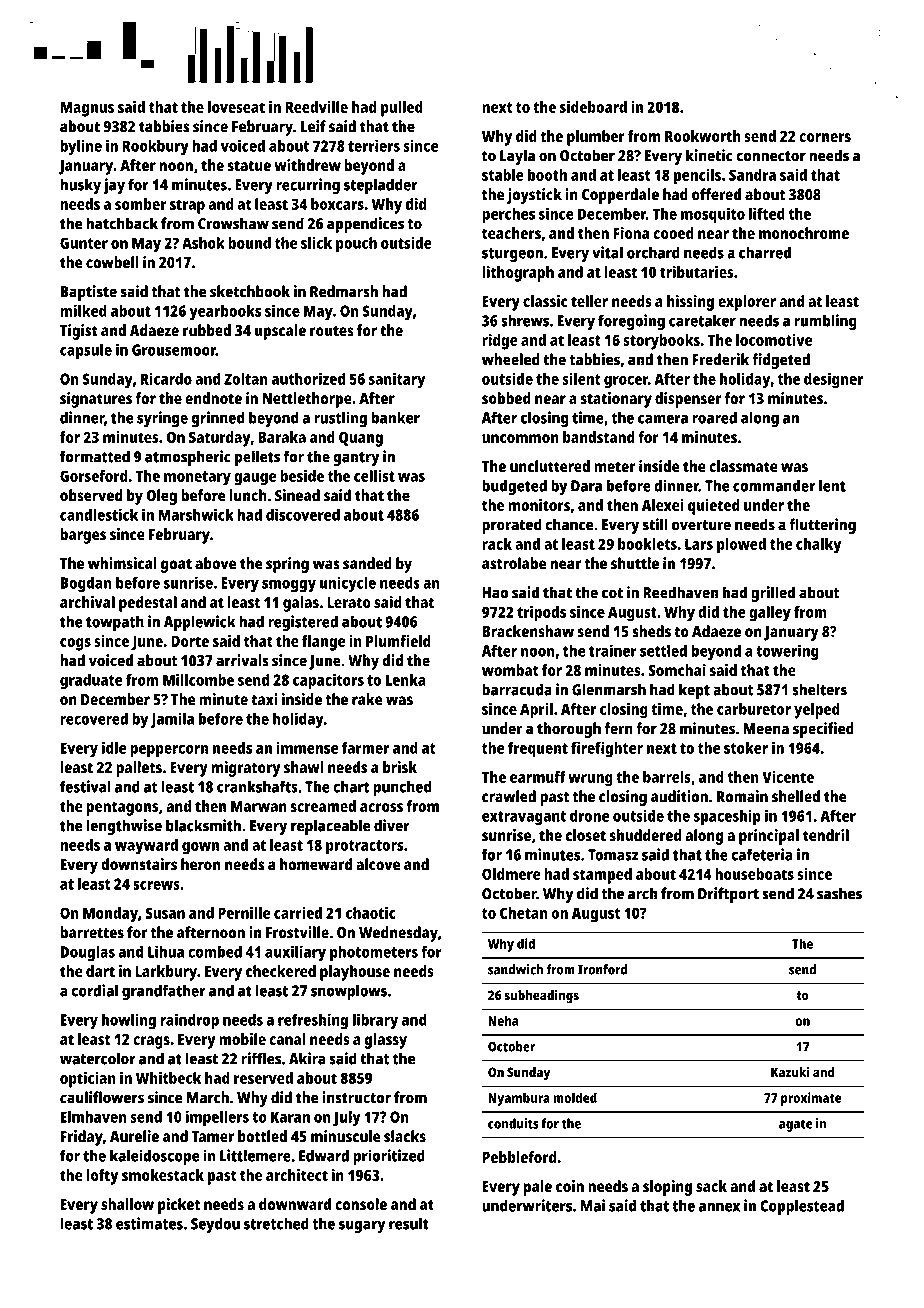  What do you see at coordinates (825, 137) in the screenshot?
I see `corners` at bounding box center [825, 137].
